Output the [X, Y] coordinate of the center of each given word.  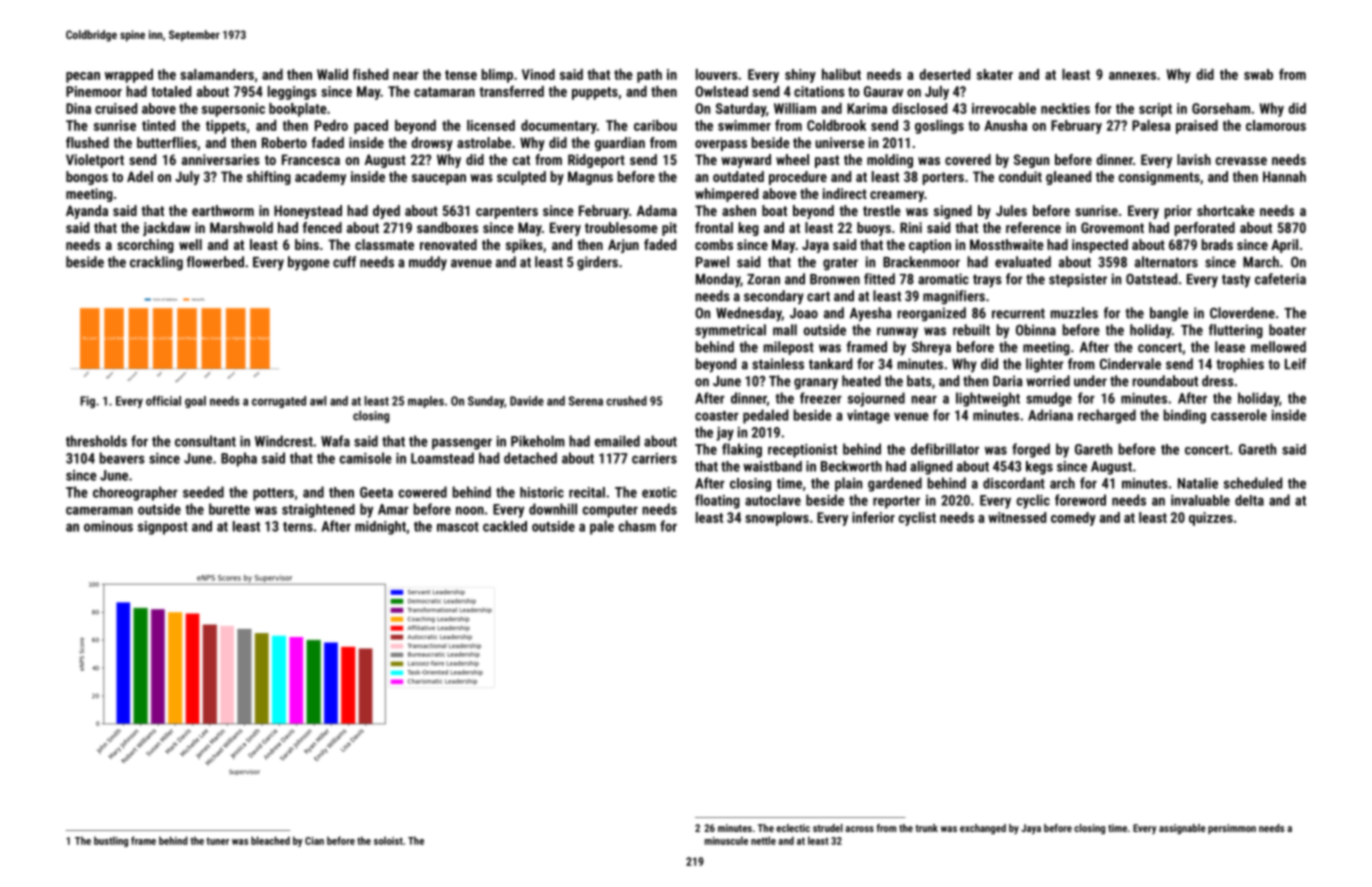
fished [370, 74]
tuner [217, 841]
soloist [388, 840]
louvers [717, 74]
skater [995, 74]
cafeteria [1280, 279]
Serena [586, 401]
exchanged [983, 829]
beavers [122, 458]
